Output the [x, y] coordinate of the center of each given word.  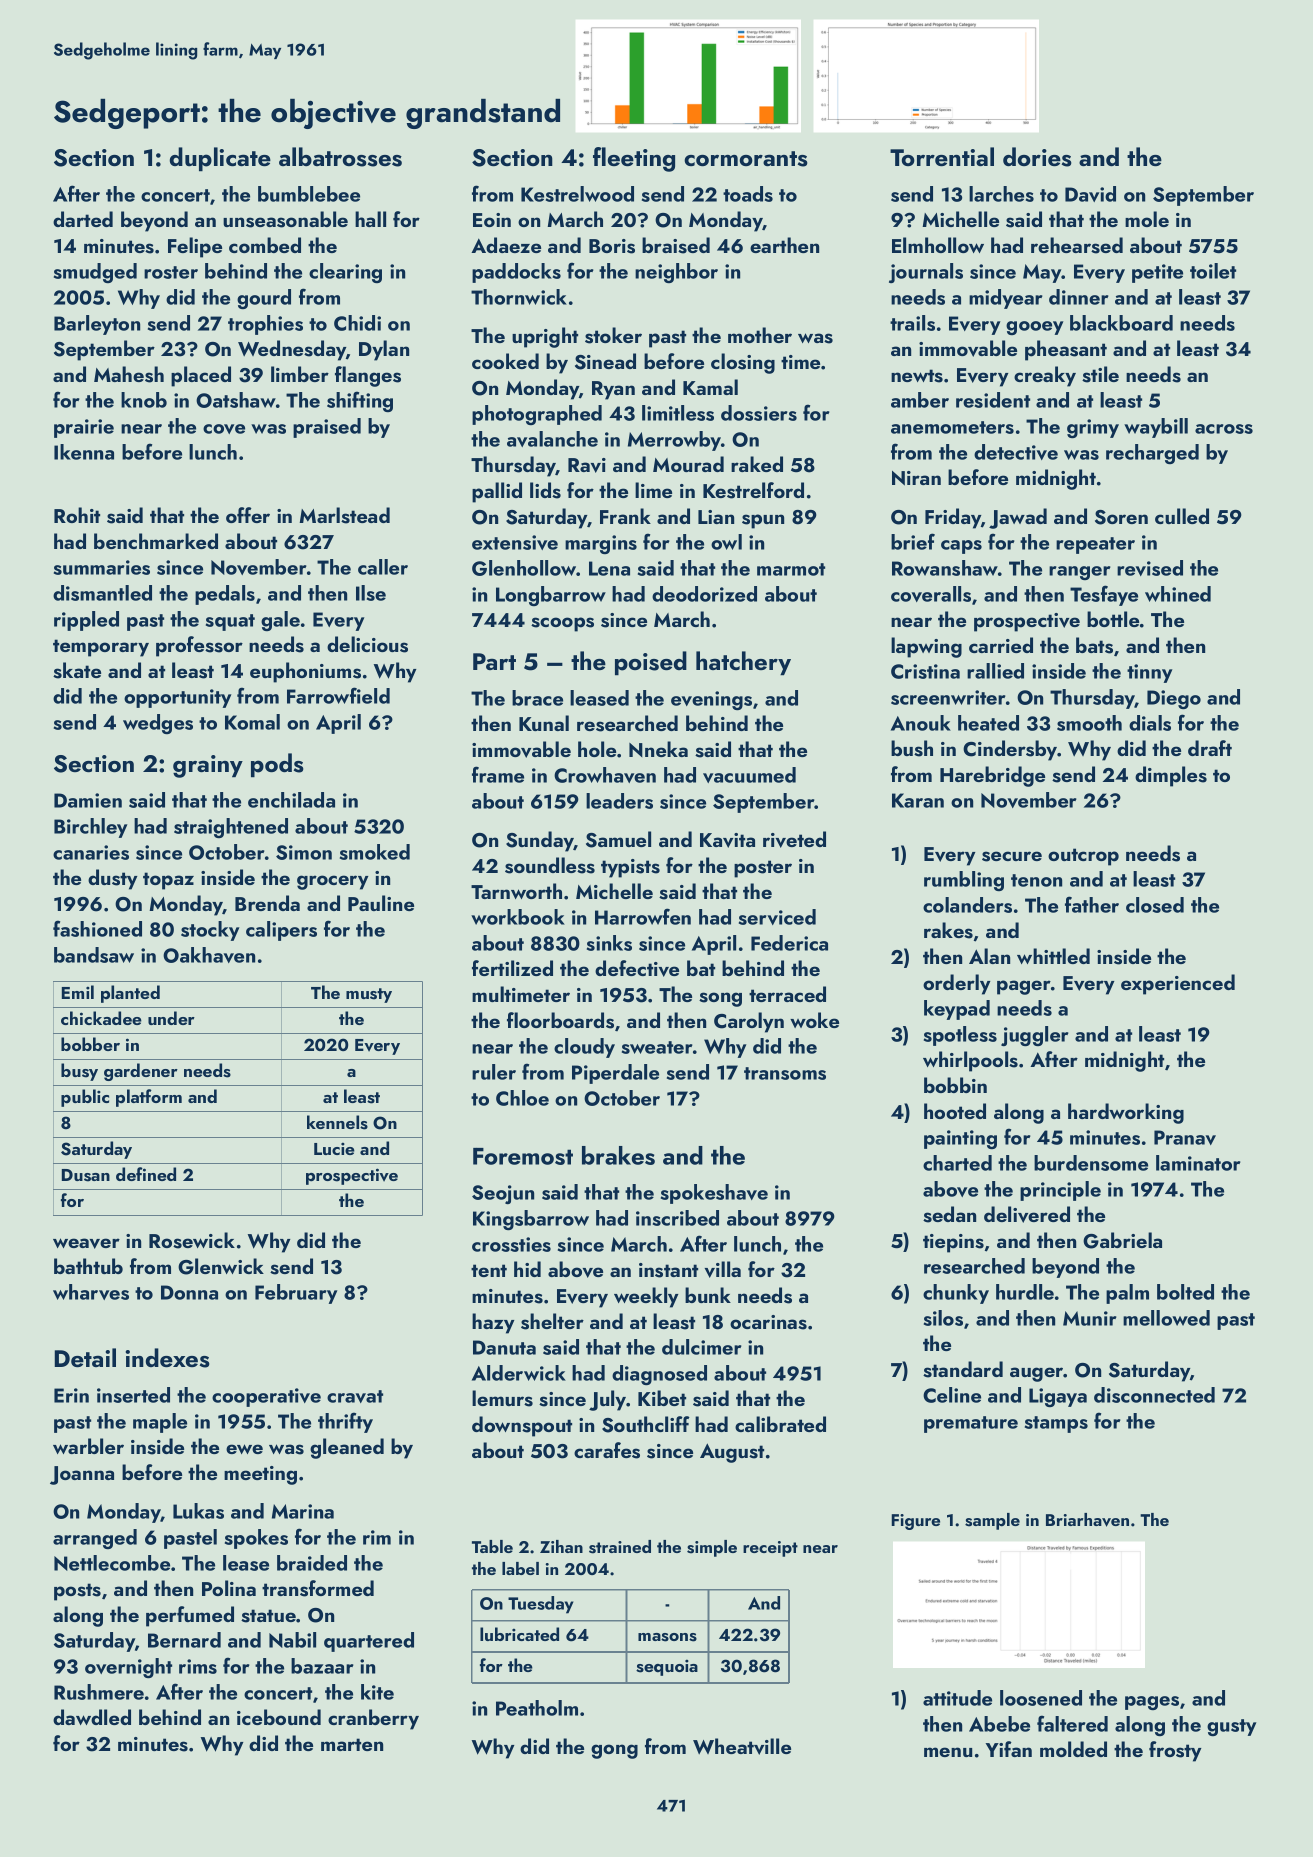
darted [83, 219]
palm [1127, 1294]
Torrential [942, 156]
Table [492, 1546]
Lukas [198, 1511]
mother [760, 335]
